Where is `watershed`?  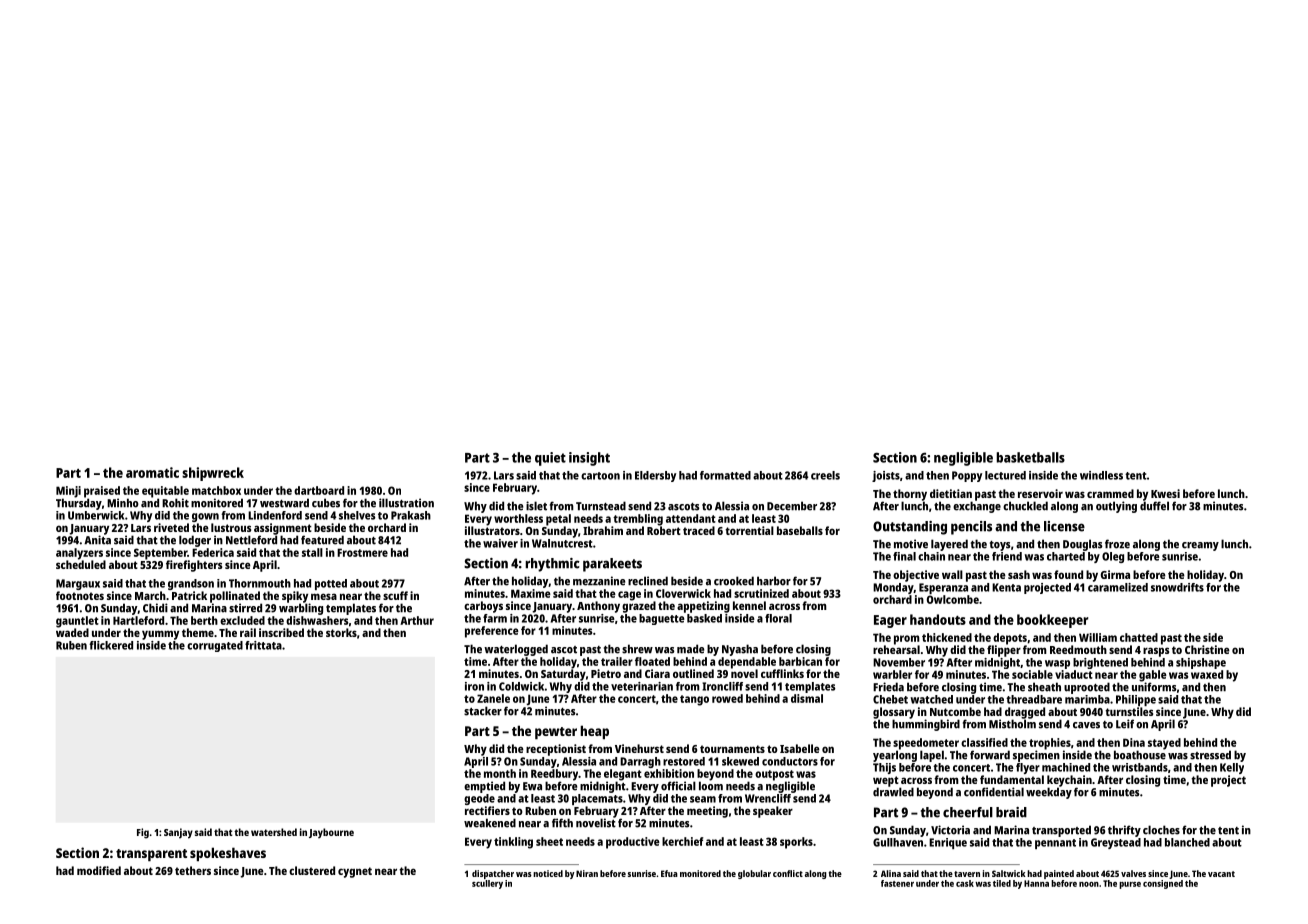
watershed is located at coordinates (274, 832).
